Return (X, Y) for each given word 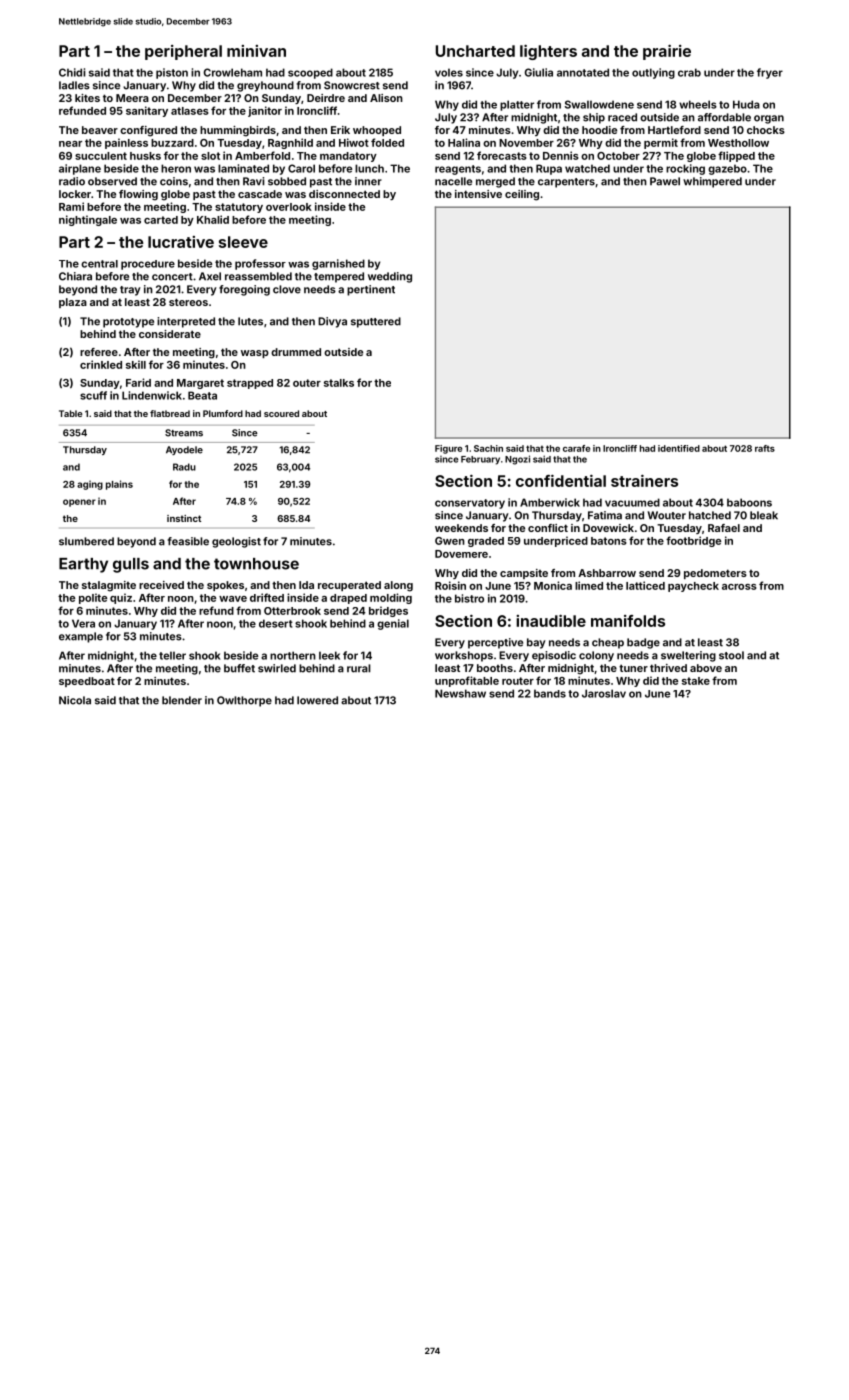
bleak (764, 515)
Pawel (665, 181)
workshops (464, 656)
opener (79, 503)
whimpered (712, 182)
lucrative (181, 242)
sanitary (147, 111)
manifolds (628, 621)
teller (172, 655)
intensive (478, 194)
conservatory (470, 504)
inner (368, 181)
